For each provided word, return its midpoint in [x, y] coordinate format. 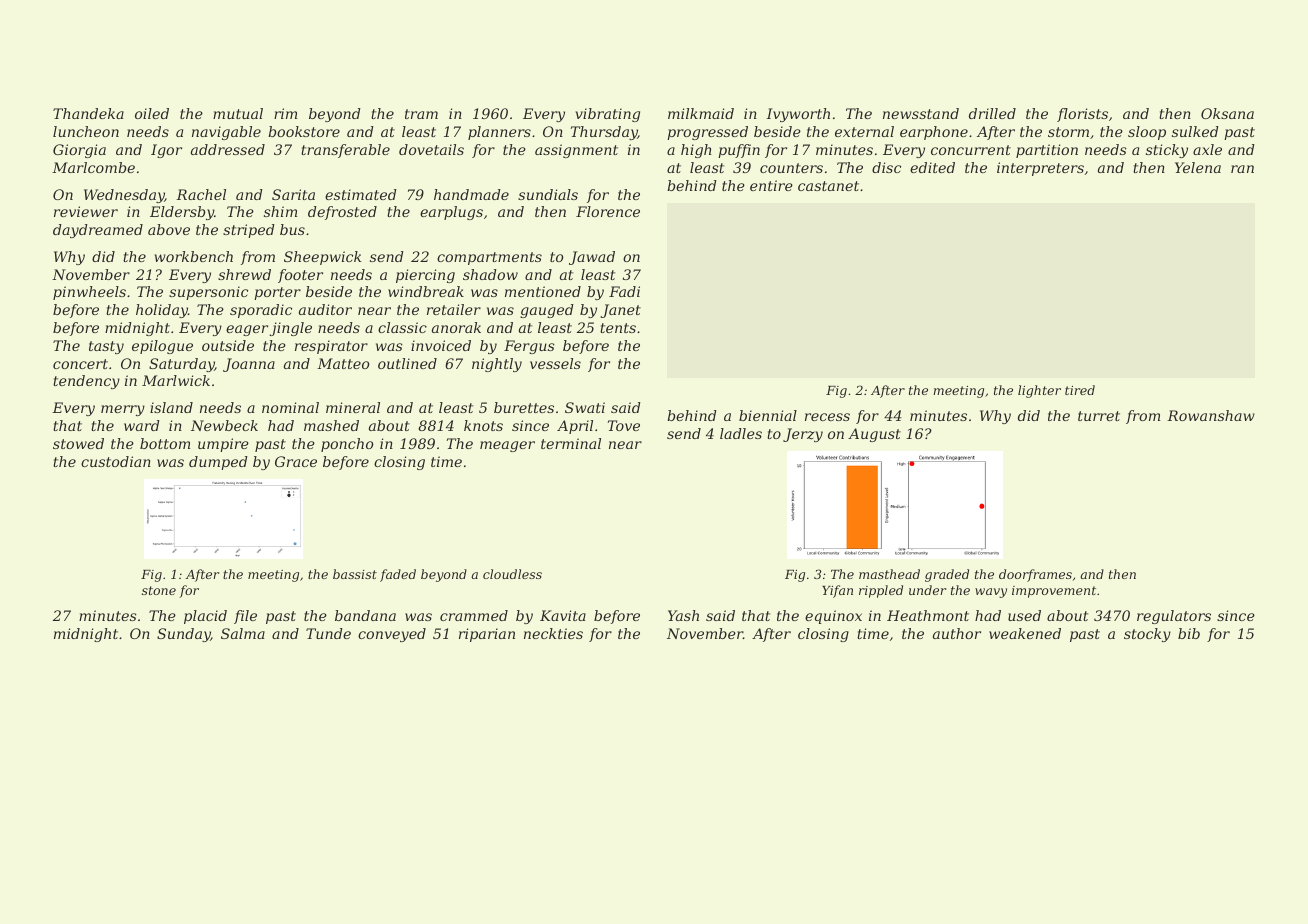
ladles [741, 433]
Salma [243, 633]
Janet [621, 311]
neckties [553, 633]
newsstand [921, 113]
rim [285, 113]
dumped [218, 463]
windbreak [426, 291]
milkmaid [701, 113]
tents [618, 328]
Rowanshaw [1211, 415]
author [957, 633]
